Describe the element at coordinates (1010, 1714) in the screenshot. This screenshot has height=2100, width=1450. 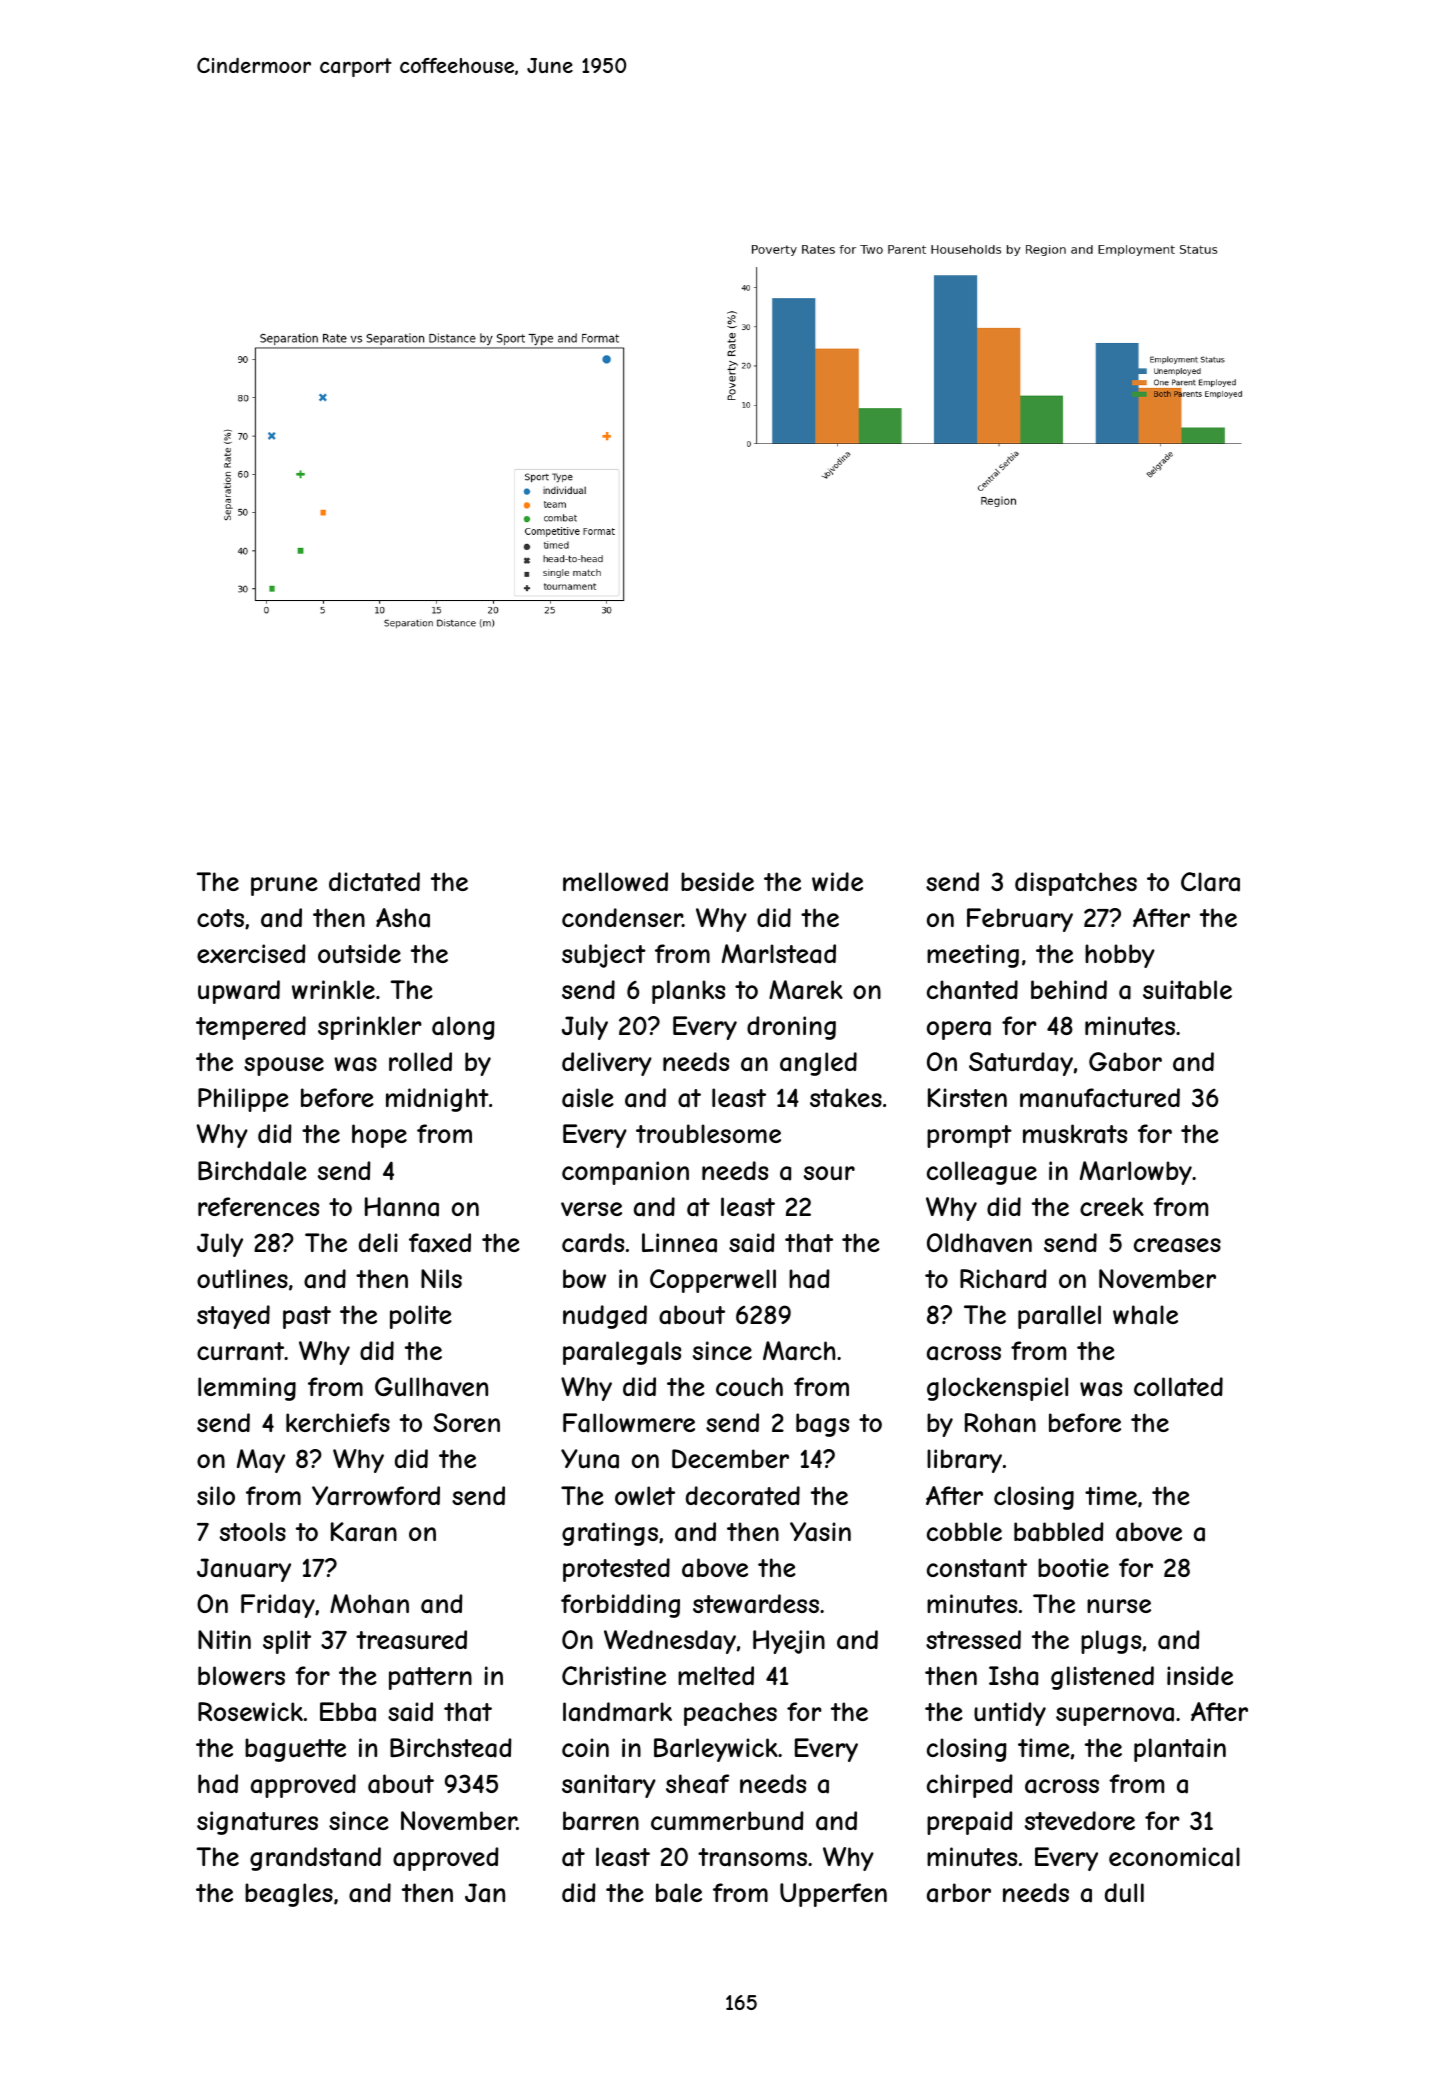
I see `untidy` at that location.
